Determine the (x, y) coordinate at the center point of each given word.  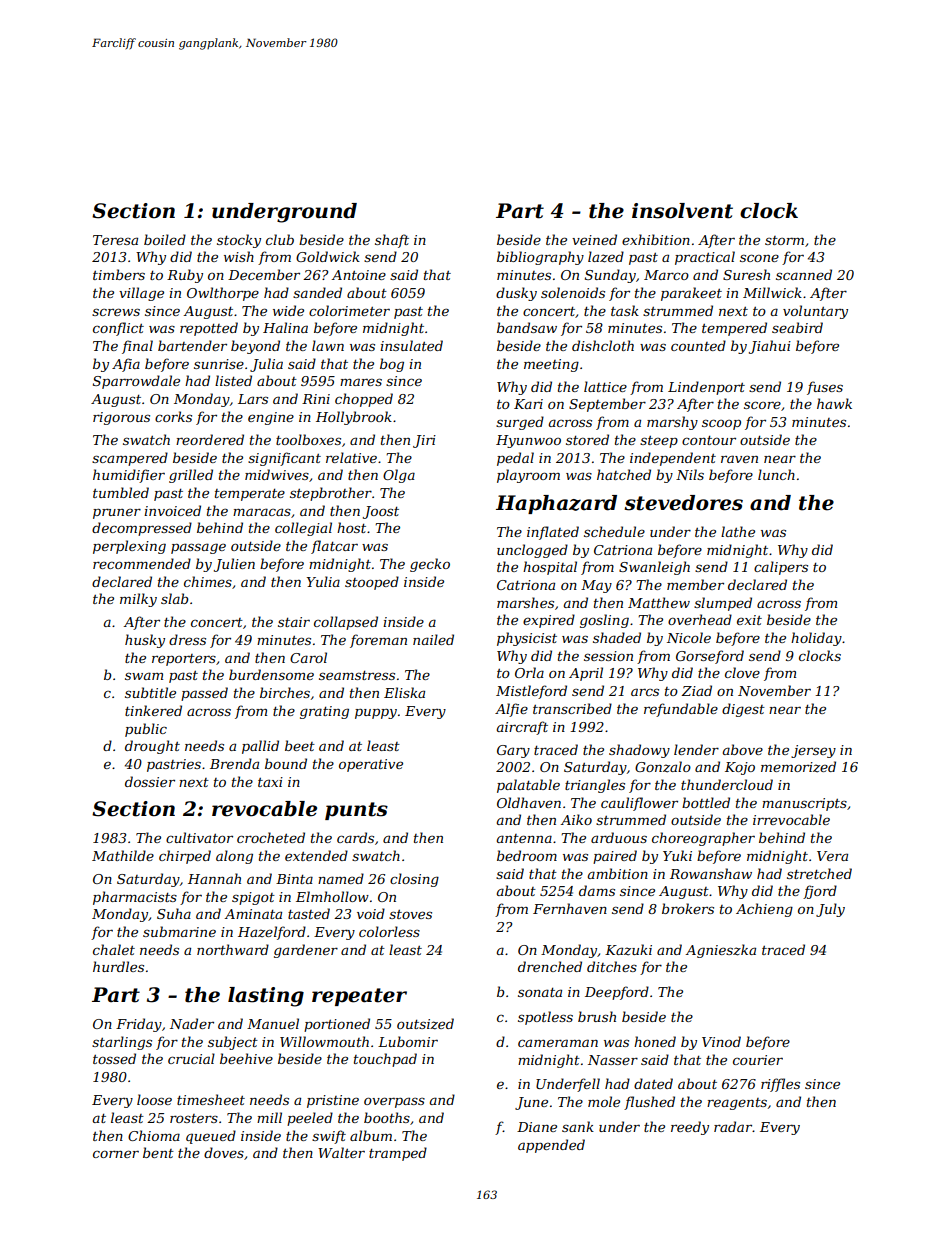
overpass (394, 1102)
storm (784, 240)
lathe (738, 531)
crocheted (271, 837)
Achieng (764, 910)
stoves (410, 914)
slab (175, 598)
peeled (310, 1119)
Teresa (115, 240)
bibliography (540, 258)
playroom (528, 476)
